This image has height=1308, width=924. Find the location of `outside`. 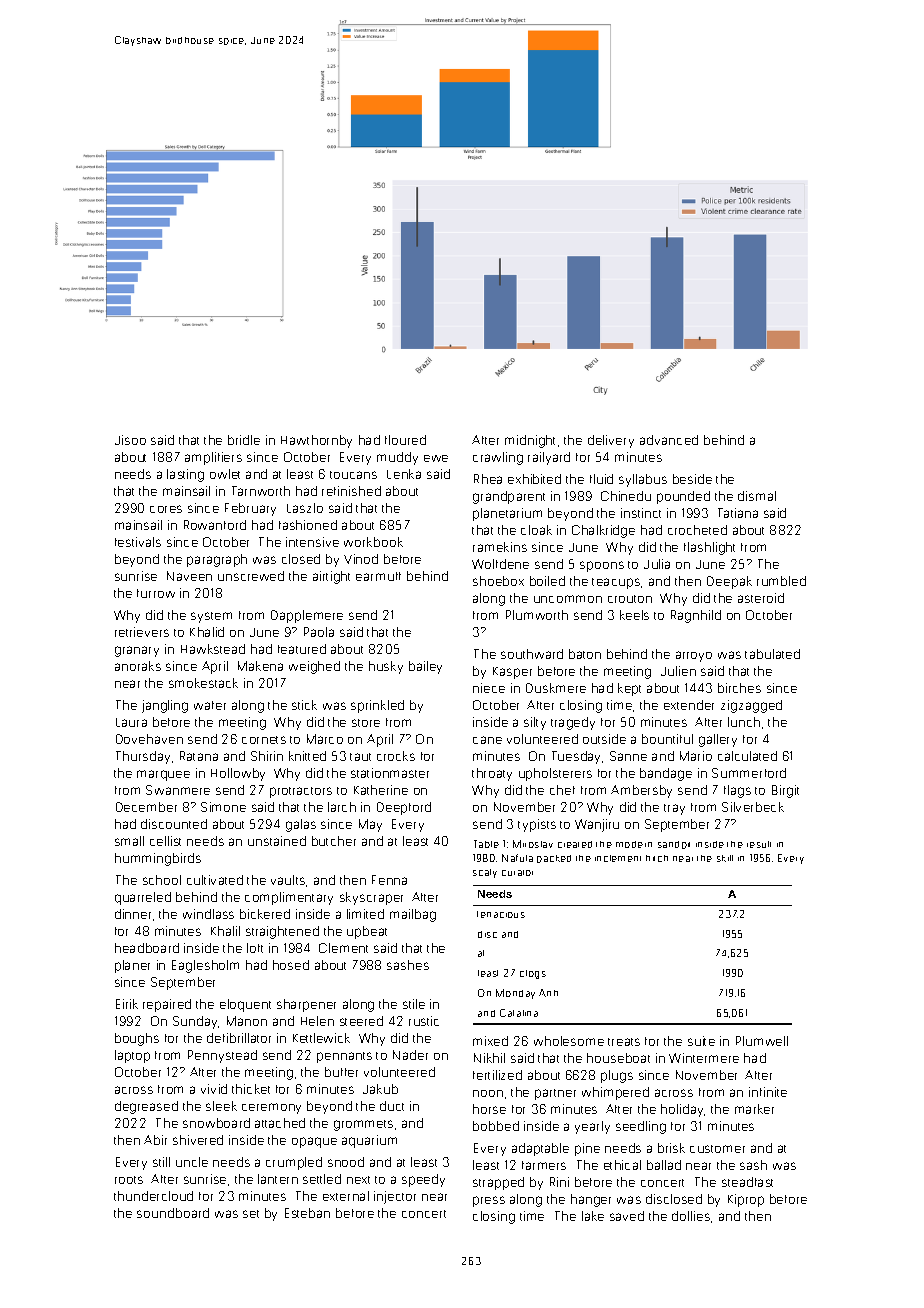

outside is located at coordinates (604, 739).
